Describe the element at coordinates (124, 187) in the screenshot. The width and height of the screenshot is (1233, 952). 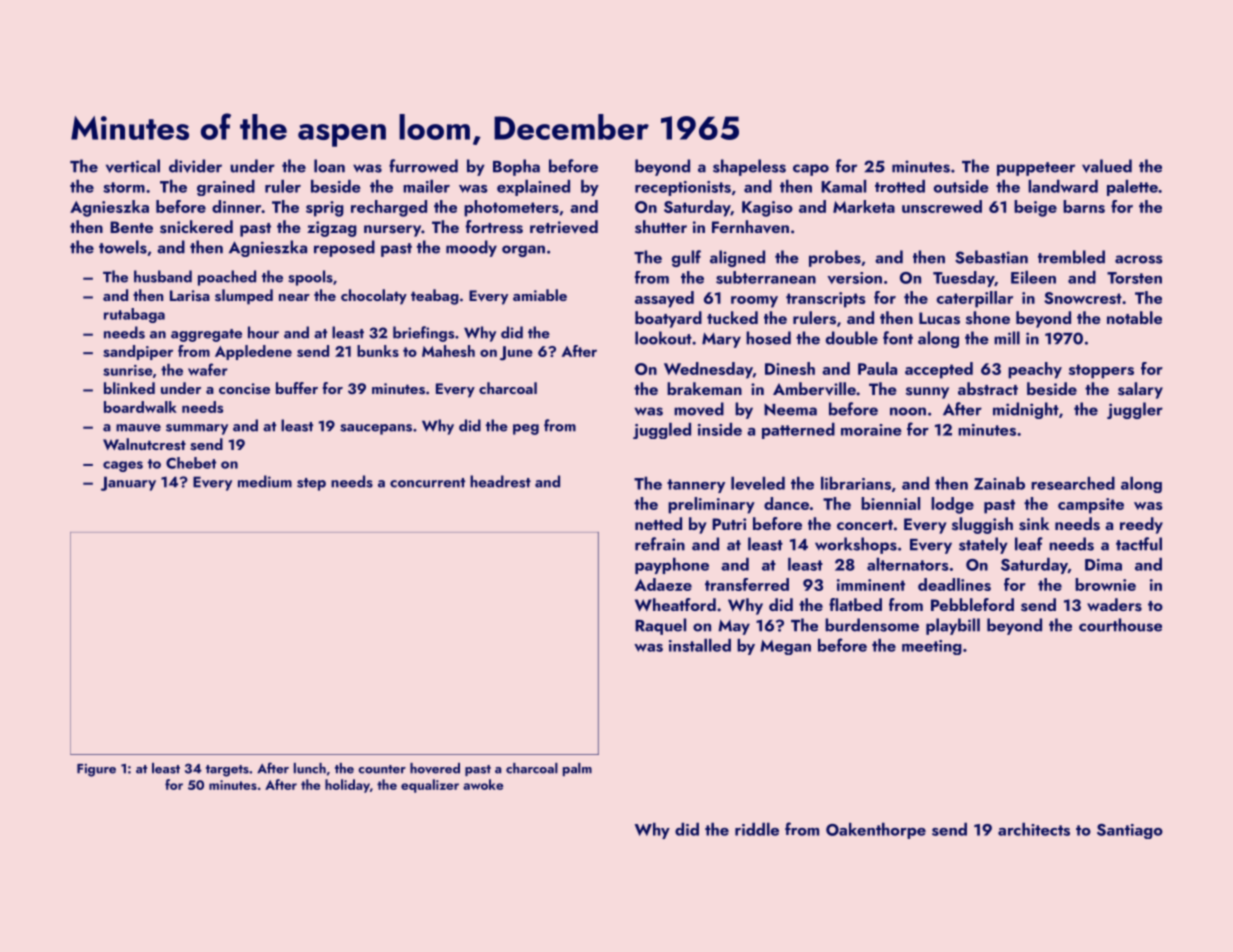
I see `storm` at that location.
